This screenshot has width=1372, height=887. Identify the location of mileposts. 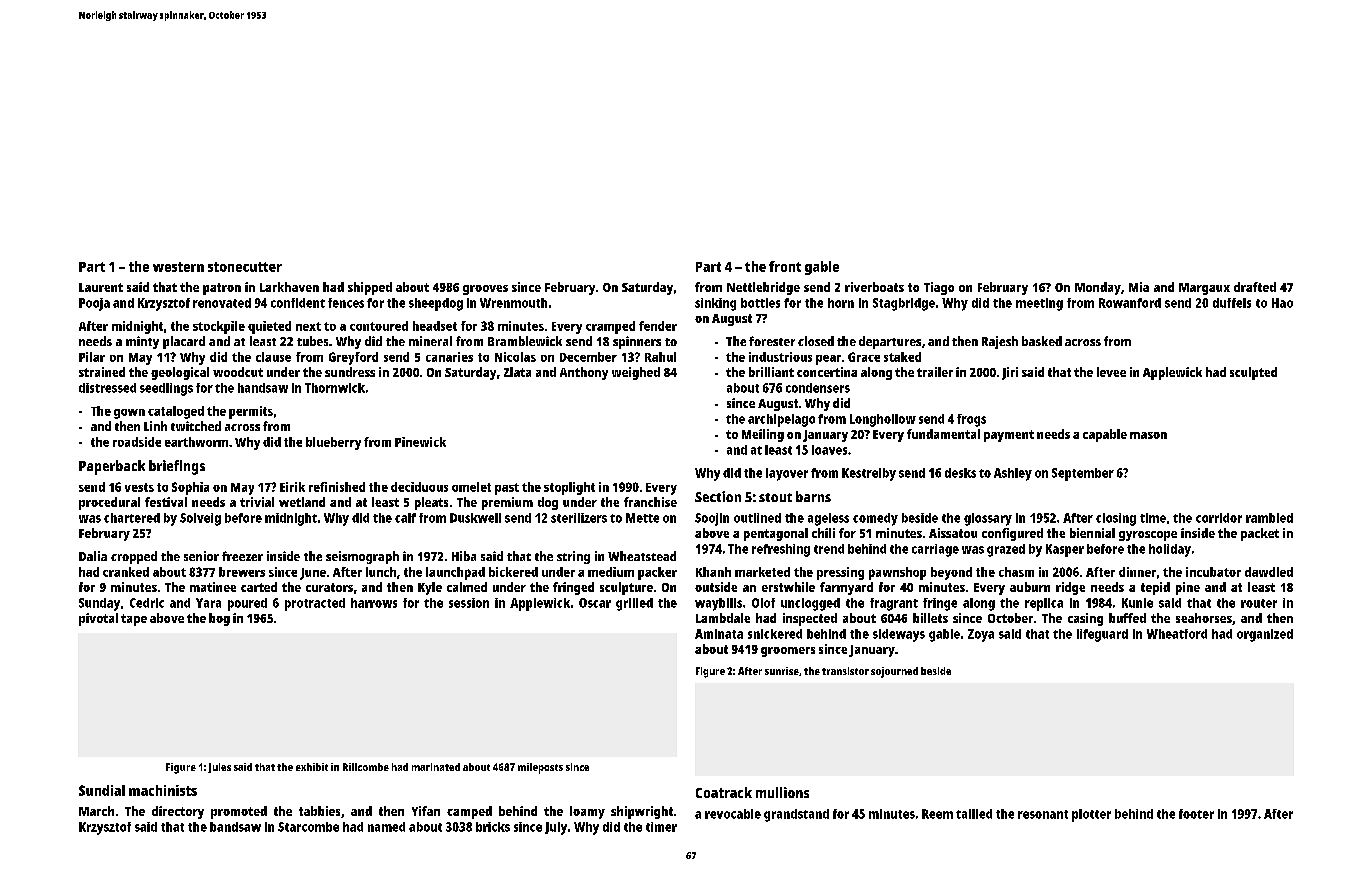
(540, 768).
